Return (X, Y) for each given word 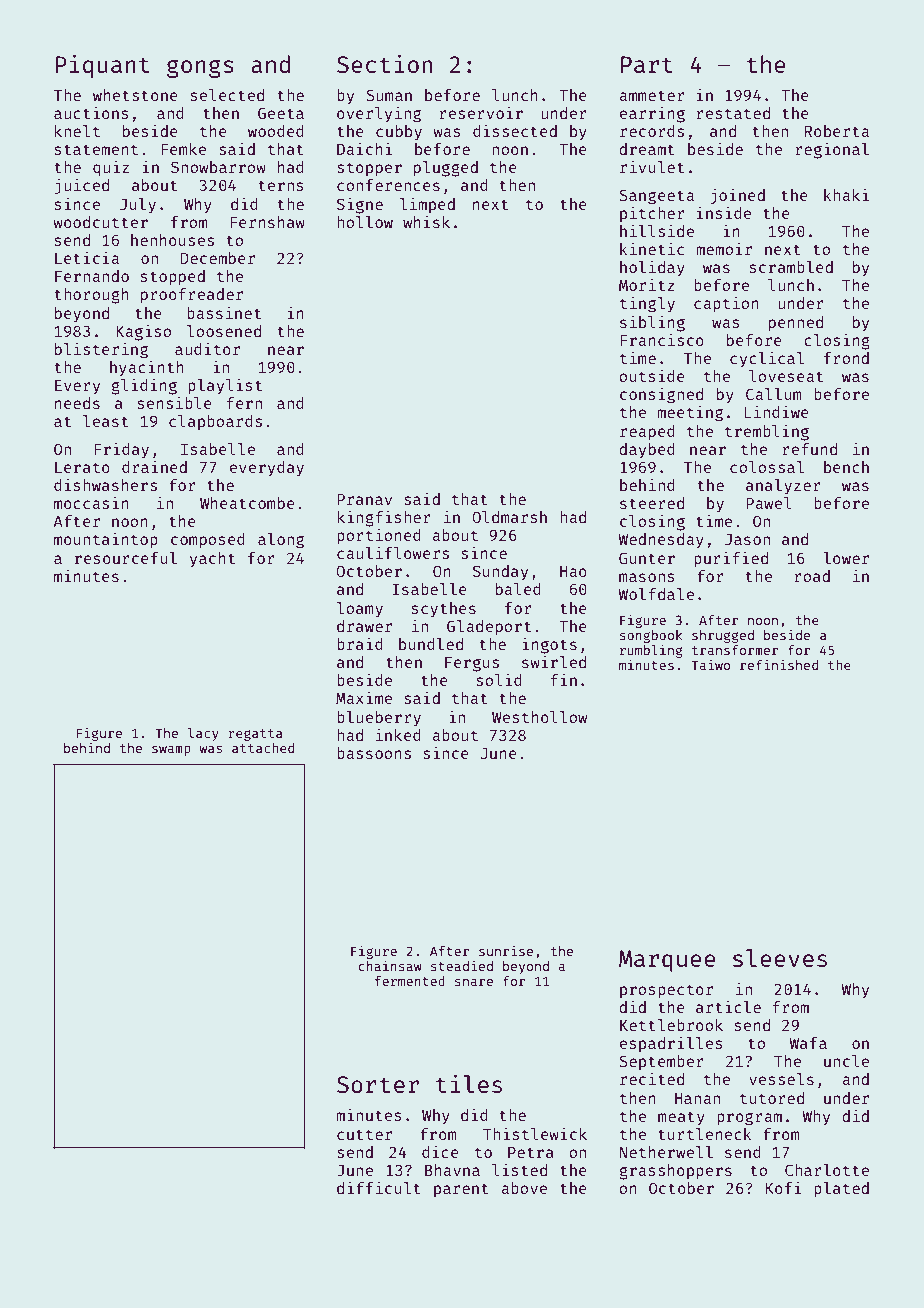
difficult (379, 1187)
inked (398, 734)
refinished (779, 664)
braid (360, 643)
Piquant (103, 66)
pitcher (652, 214)
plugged (446, 169)
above (524, 1188)
